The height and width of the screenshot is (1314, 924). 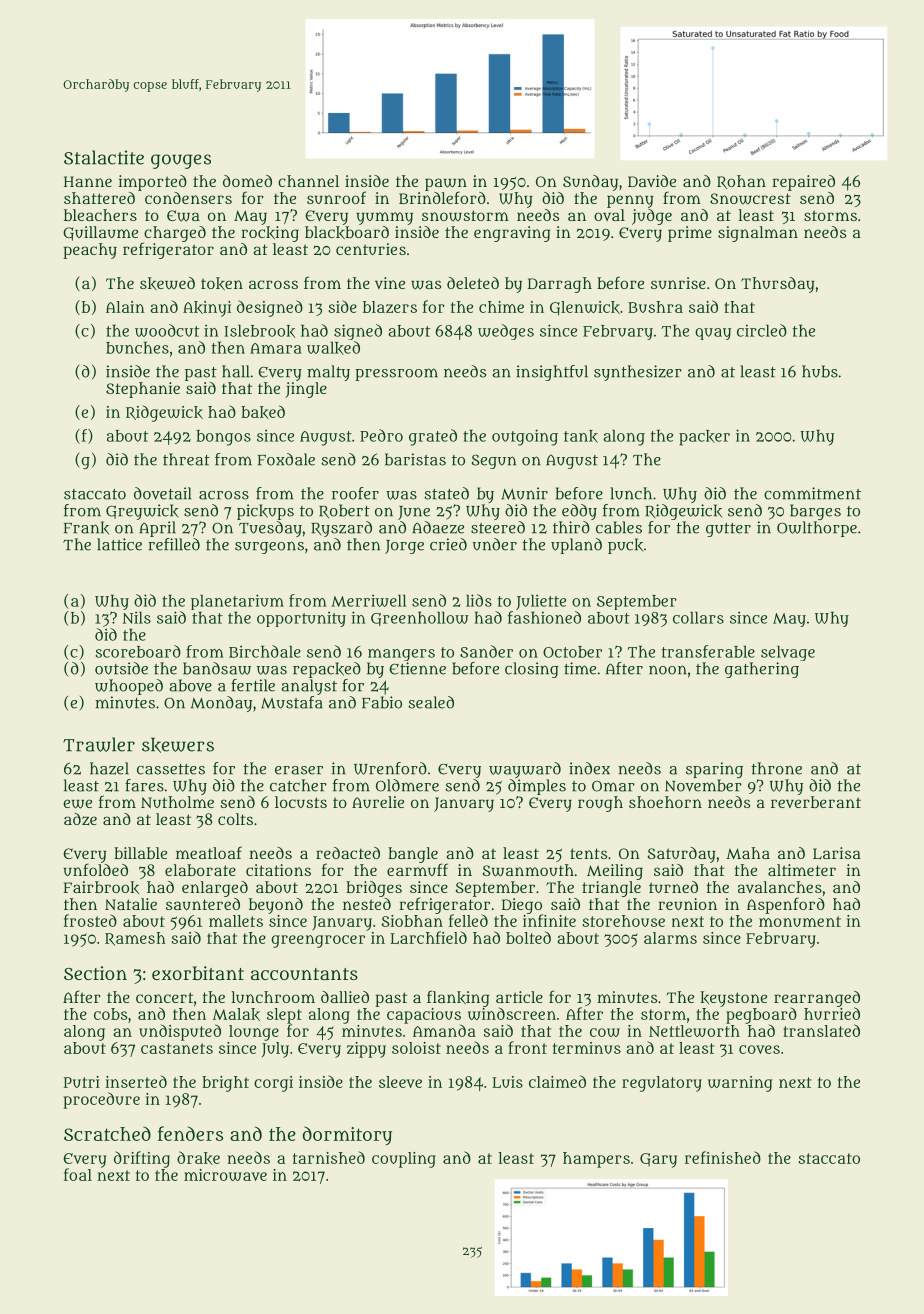 I want to click on pegboard, so click(x=761, y=1015).
